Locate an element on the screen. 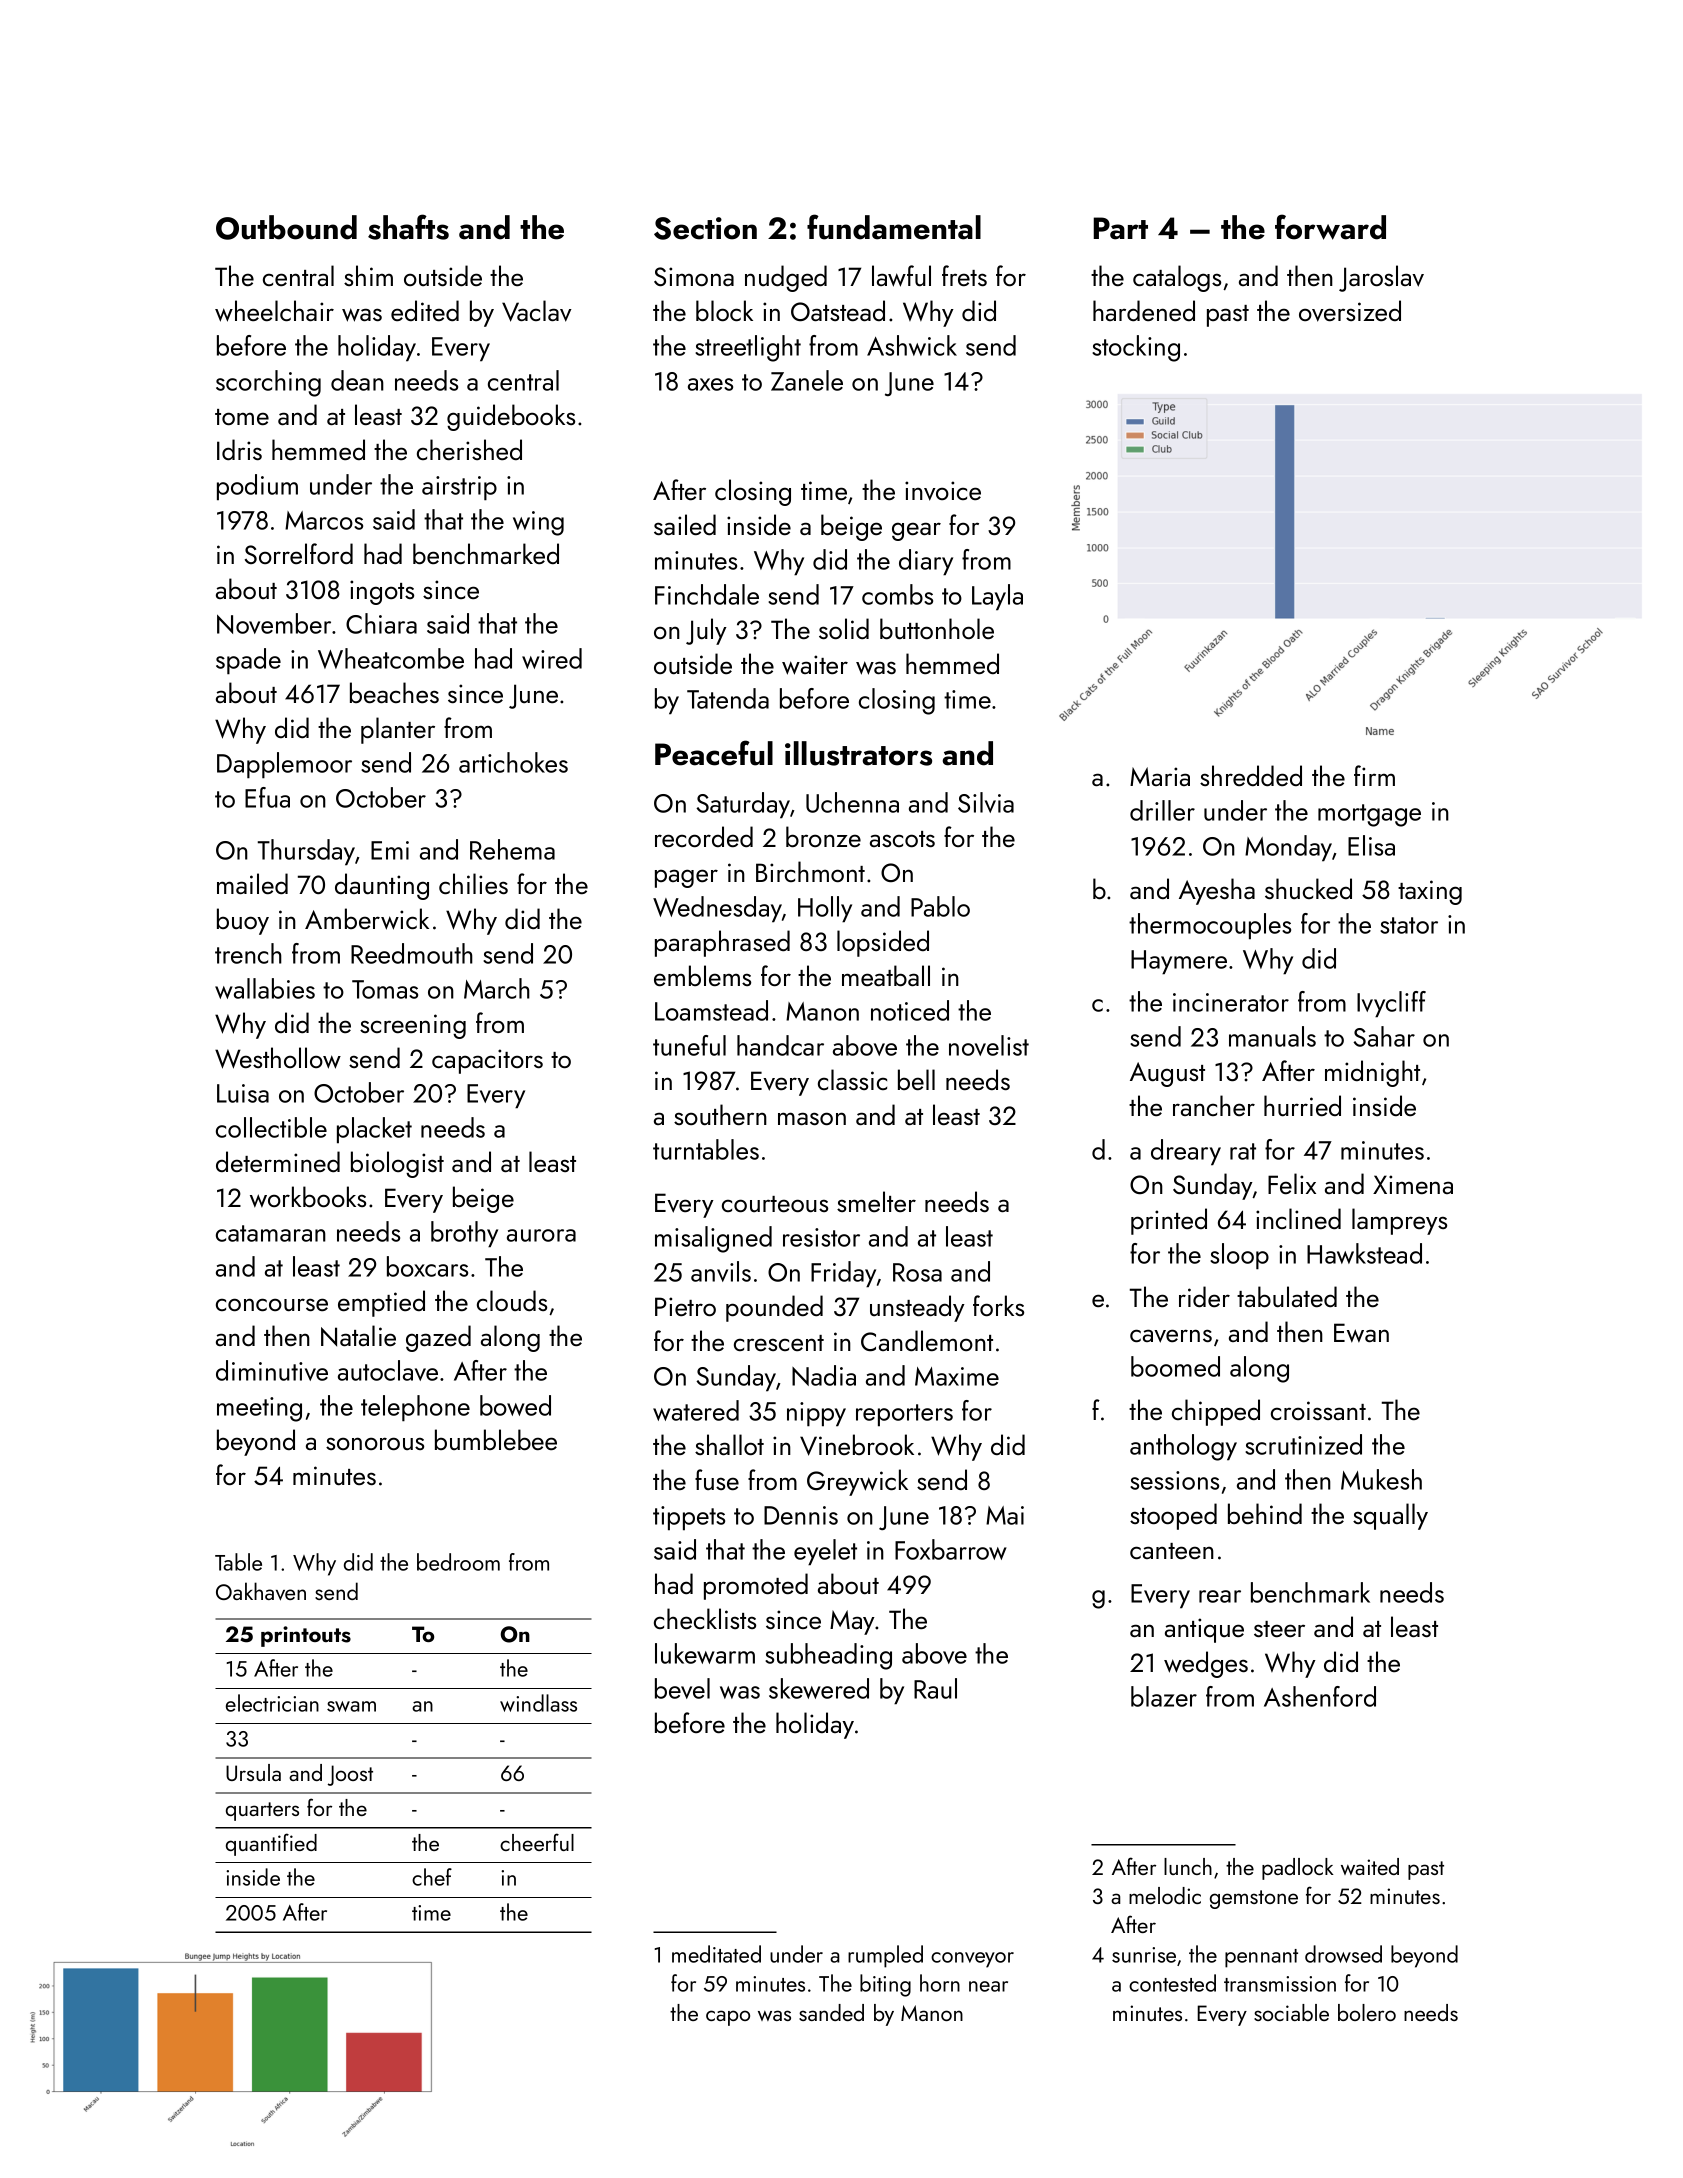 The image size is (1683, 2178). tuneful is located at coordinates (689, 1045).
